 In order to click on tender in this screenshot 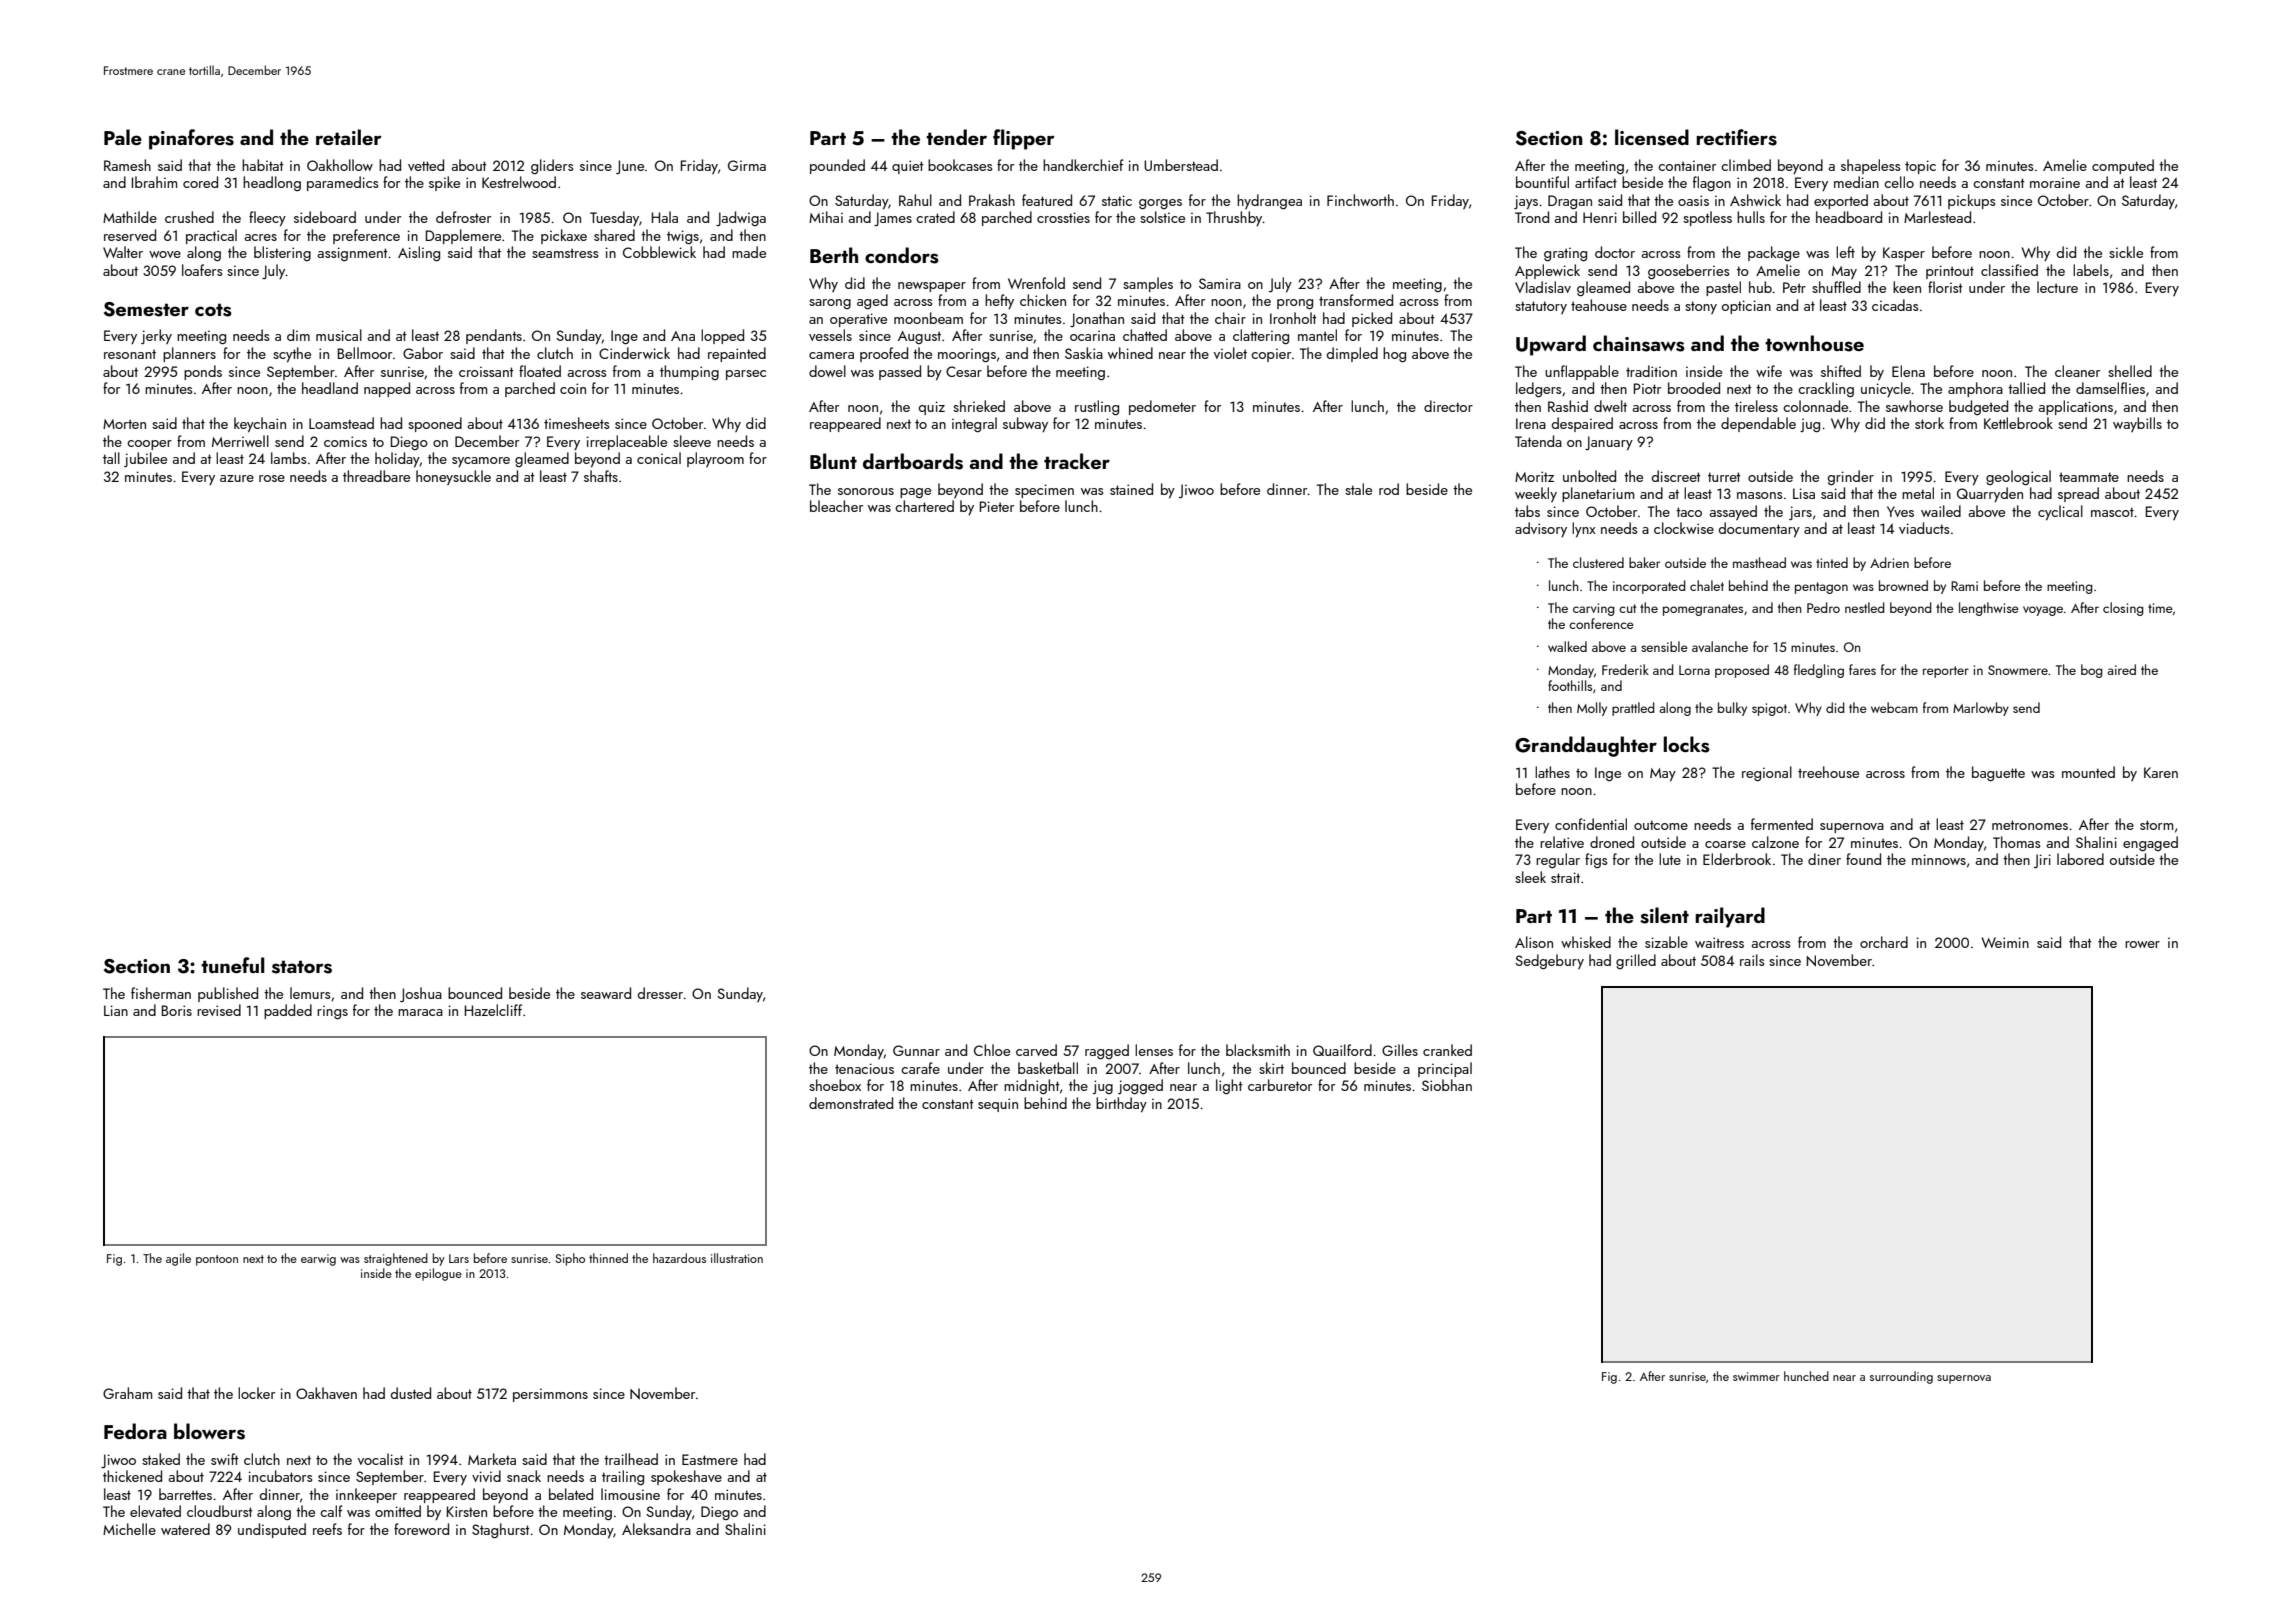, I will do `click(956, 137)`.
